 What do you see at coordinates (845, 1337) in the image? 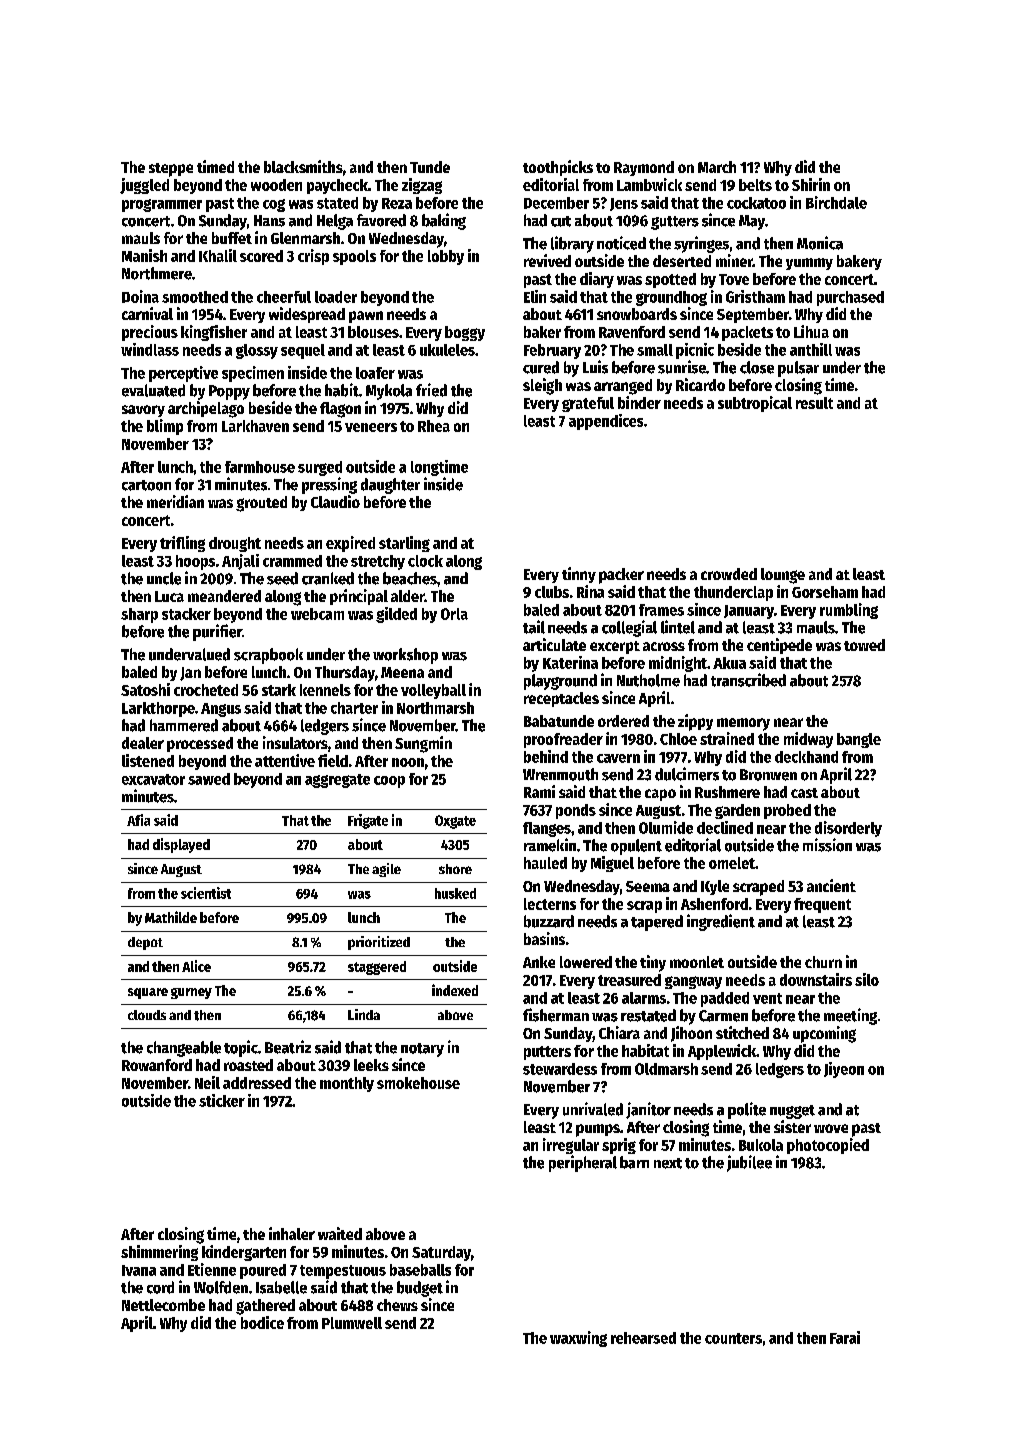
I see `Farai` at bounding box center [845, 1337].
